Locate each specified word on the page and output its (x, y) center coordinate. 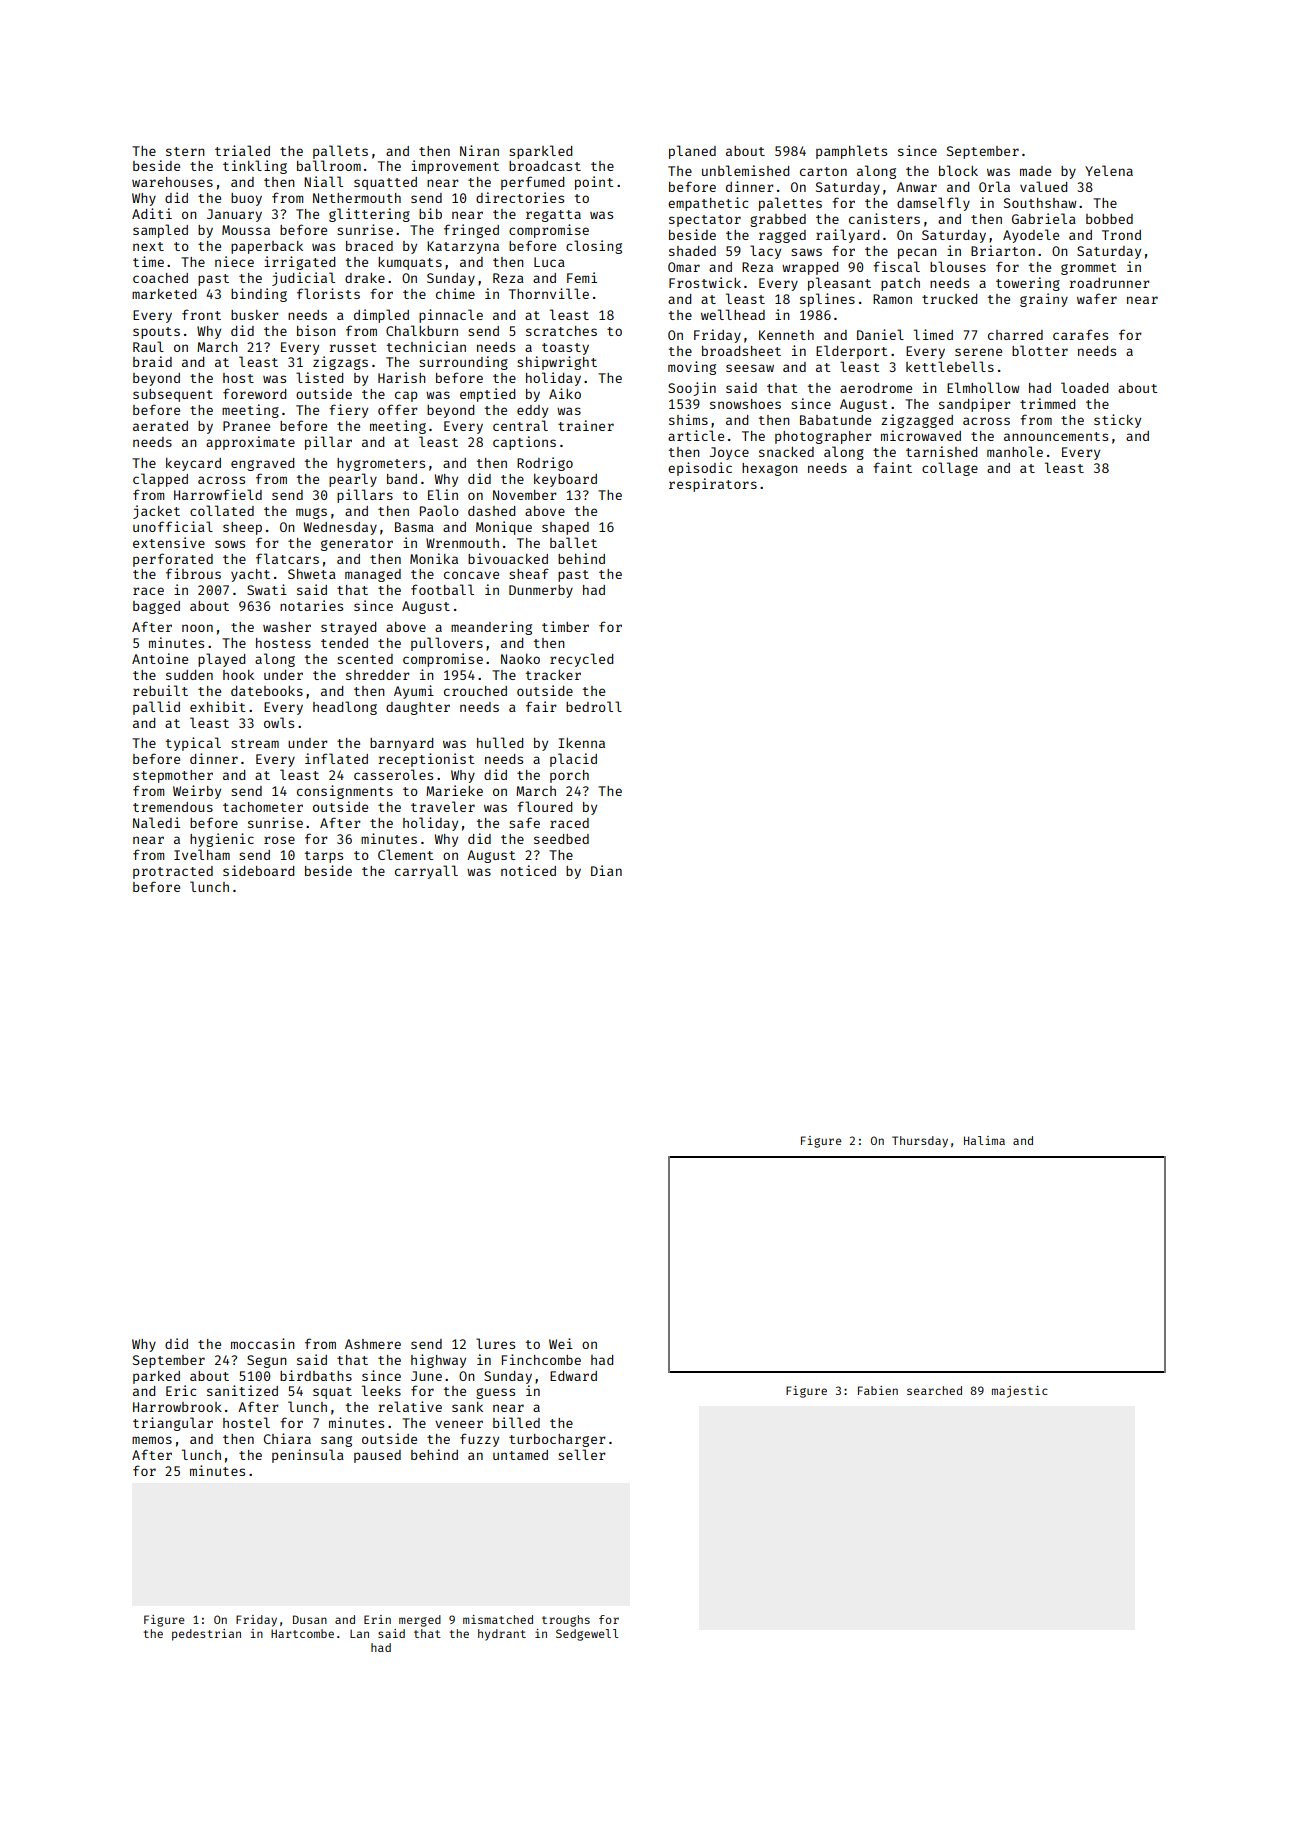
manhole (1015, 451)
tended (344, 643)
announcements (1056, 436)
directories (520, 197)
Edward (573, 1376)
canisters (884, 218)
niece (234, 261)
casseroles (393, 774)
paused (377, 1456)
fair (541, 706)
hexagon (770, 469)
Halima (984, 1140)
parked (156, 1377)
